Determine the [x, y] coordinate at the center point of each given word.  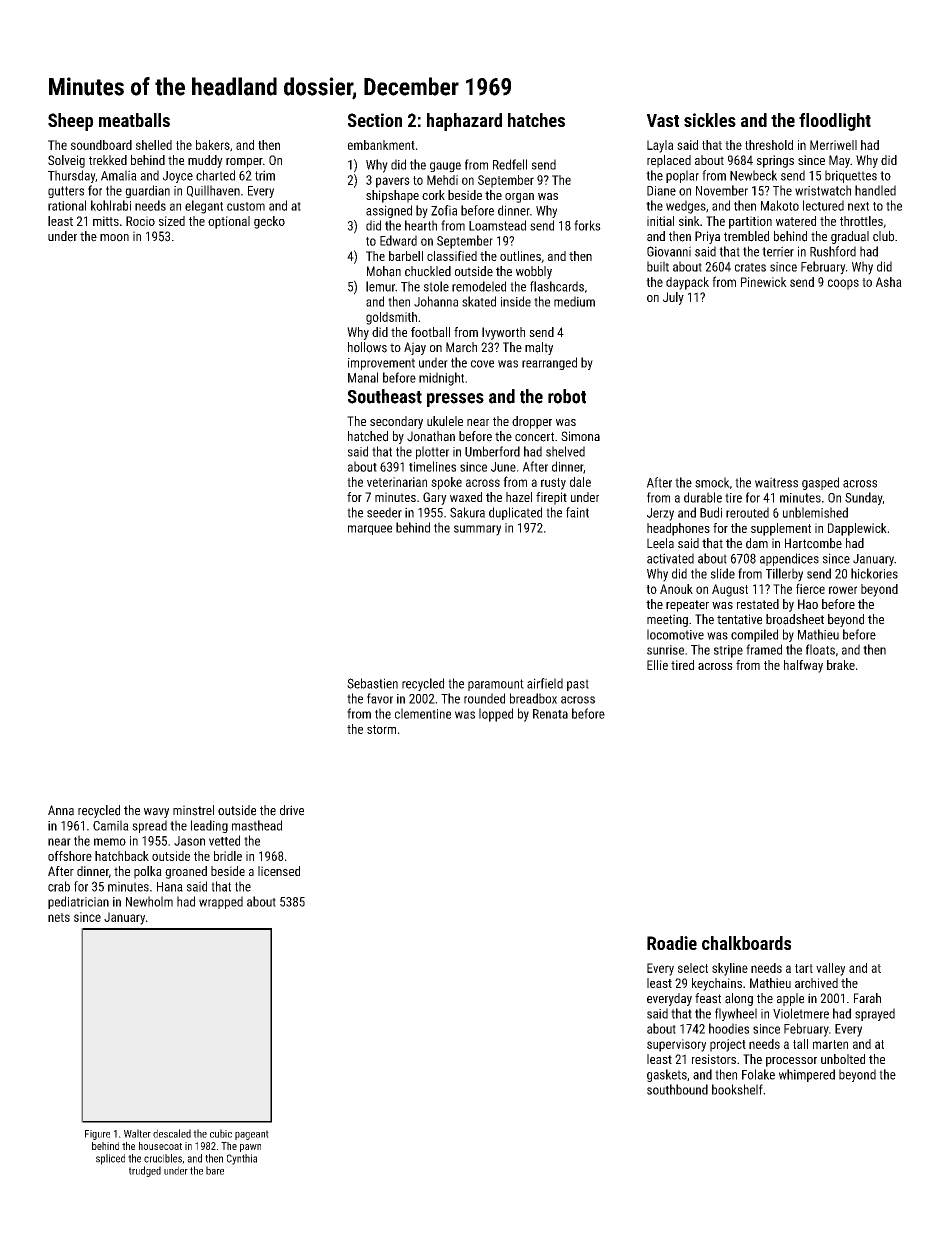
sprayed [875, 1014]
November [722, 190]
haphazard [464, 122]
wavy [156, 813]
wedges [686, 207]
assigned [389, 211]
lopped [496, 715]
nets [59, 917]
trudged [145, 1171]
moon [114, 238]
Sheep [70, 122]
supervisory [676, 1045]
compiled [754, 635]
